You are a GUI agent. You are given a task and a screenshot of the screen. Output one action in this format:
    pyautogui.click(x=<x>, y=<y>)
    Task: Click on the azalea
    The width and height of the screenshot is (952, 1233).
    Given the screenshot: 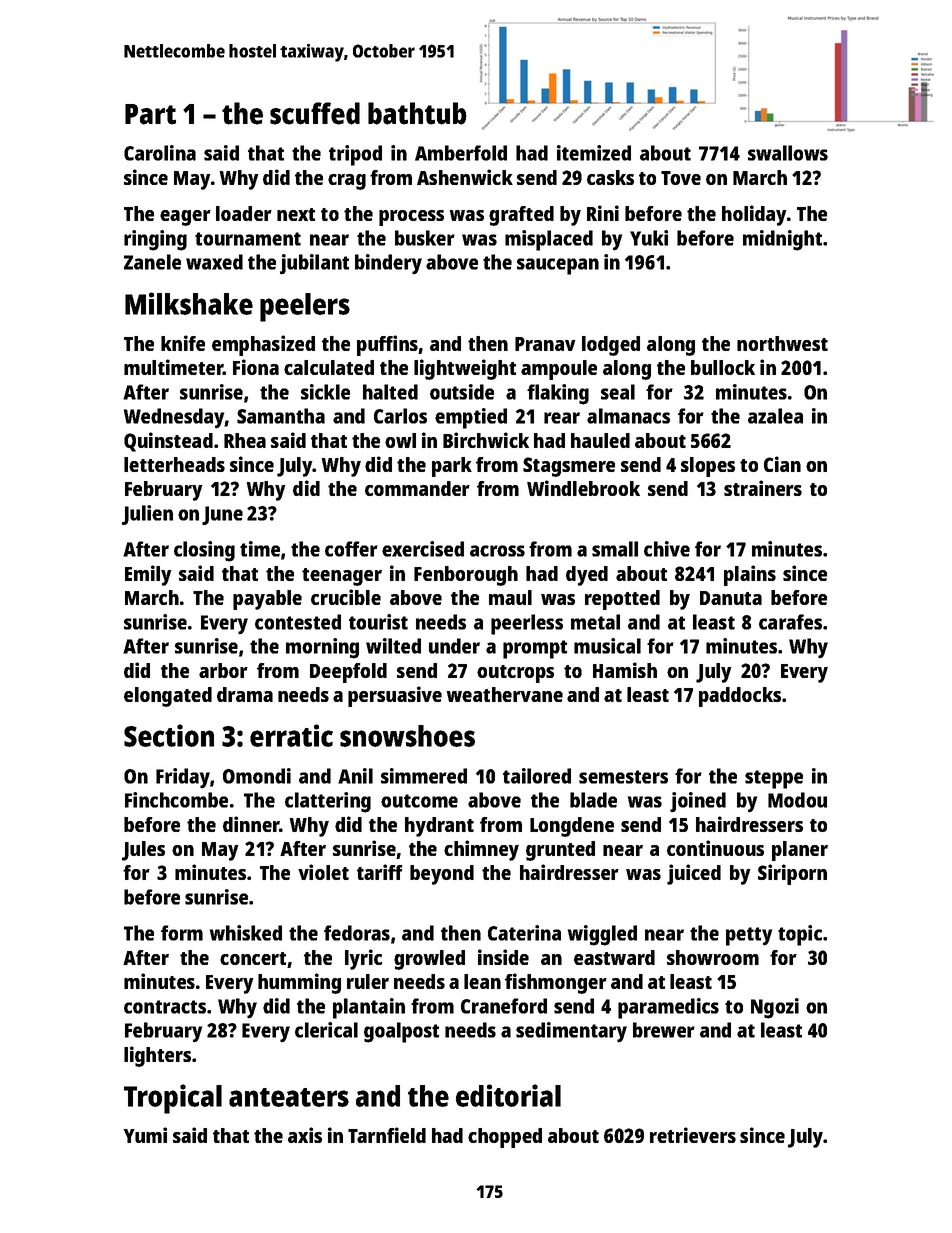 What is the action you would take?
    pyautogui.click(x=775, y=416)
